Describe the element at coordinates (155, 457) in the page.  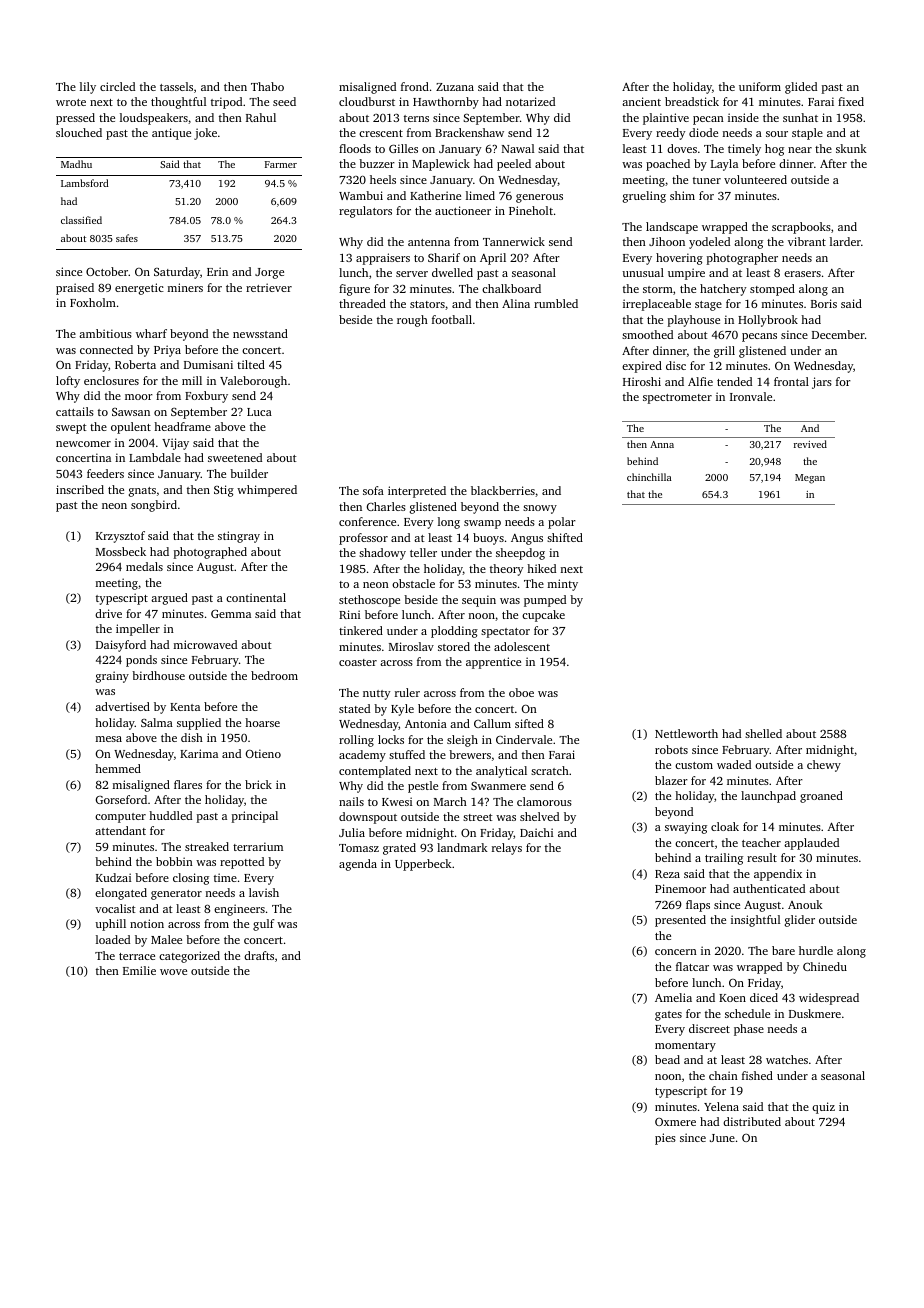
I see `Lambdale` at that location.
